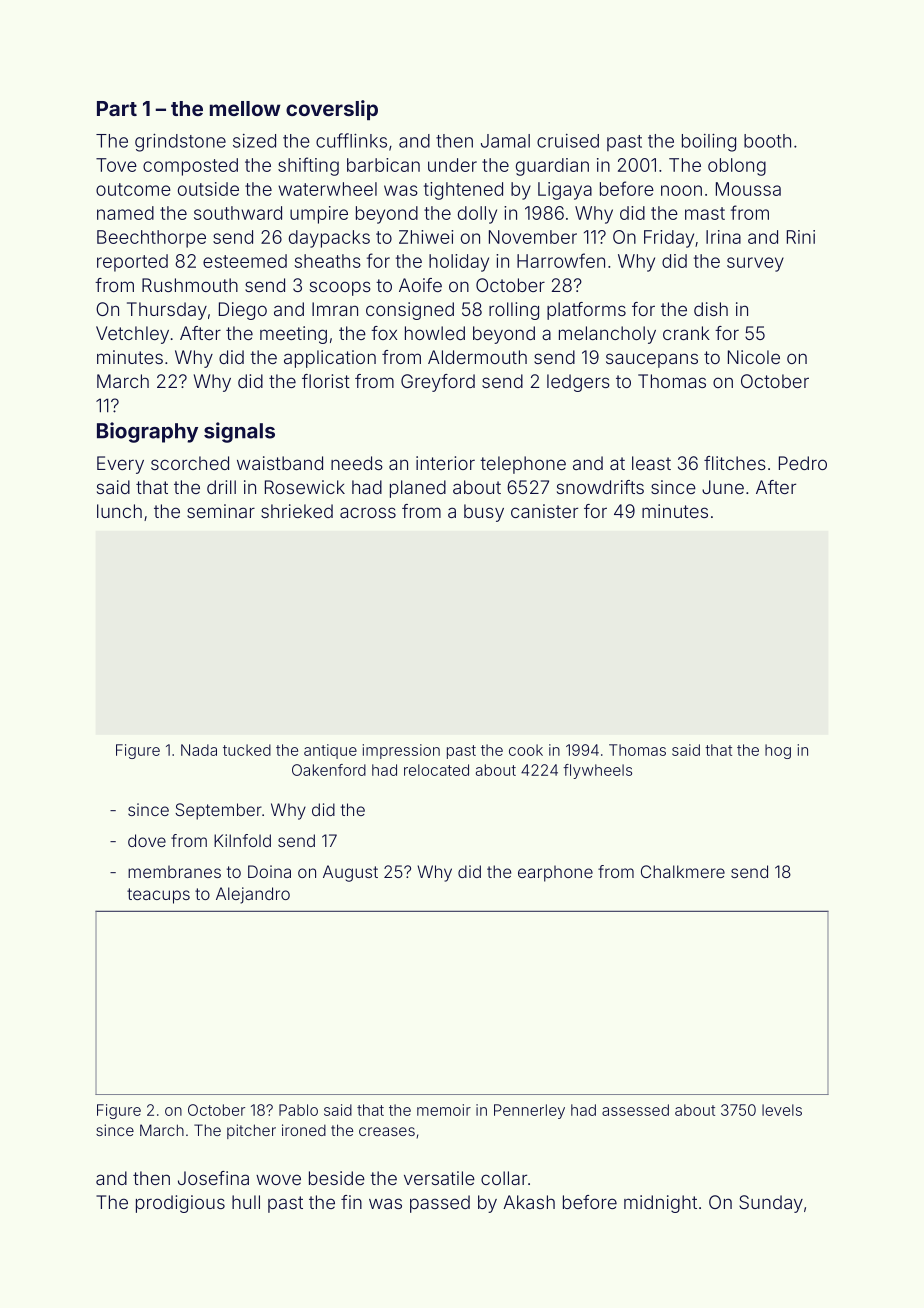  What do you see at coordinates (778, 751) in the image?
I see `hog` at bounding box center [778, 751].
